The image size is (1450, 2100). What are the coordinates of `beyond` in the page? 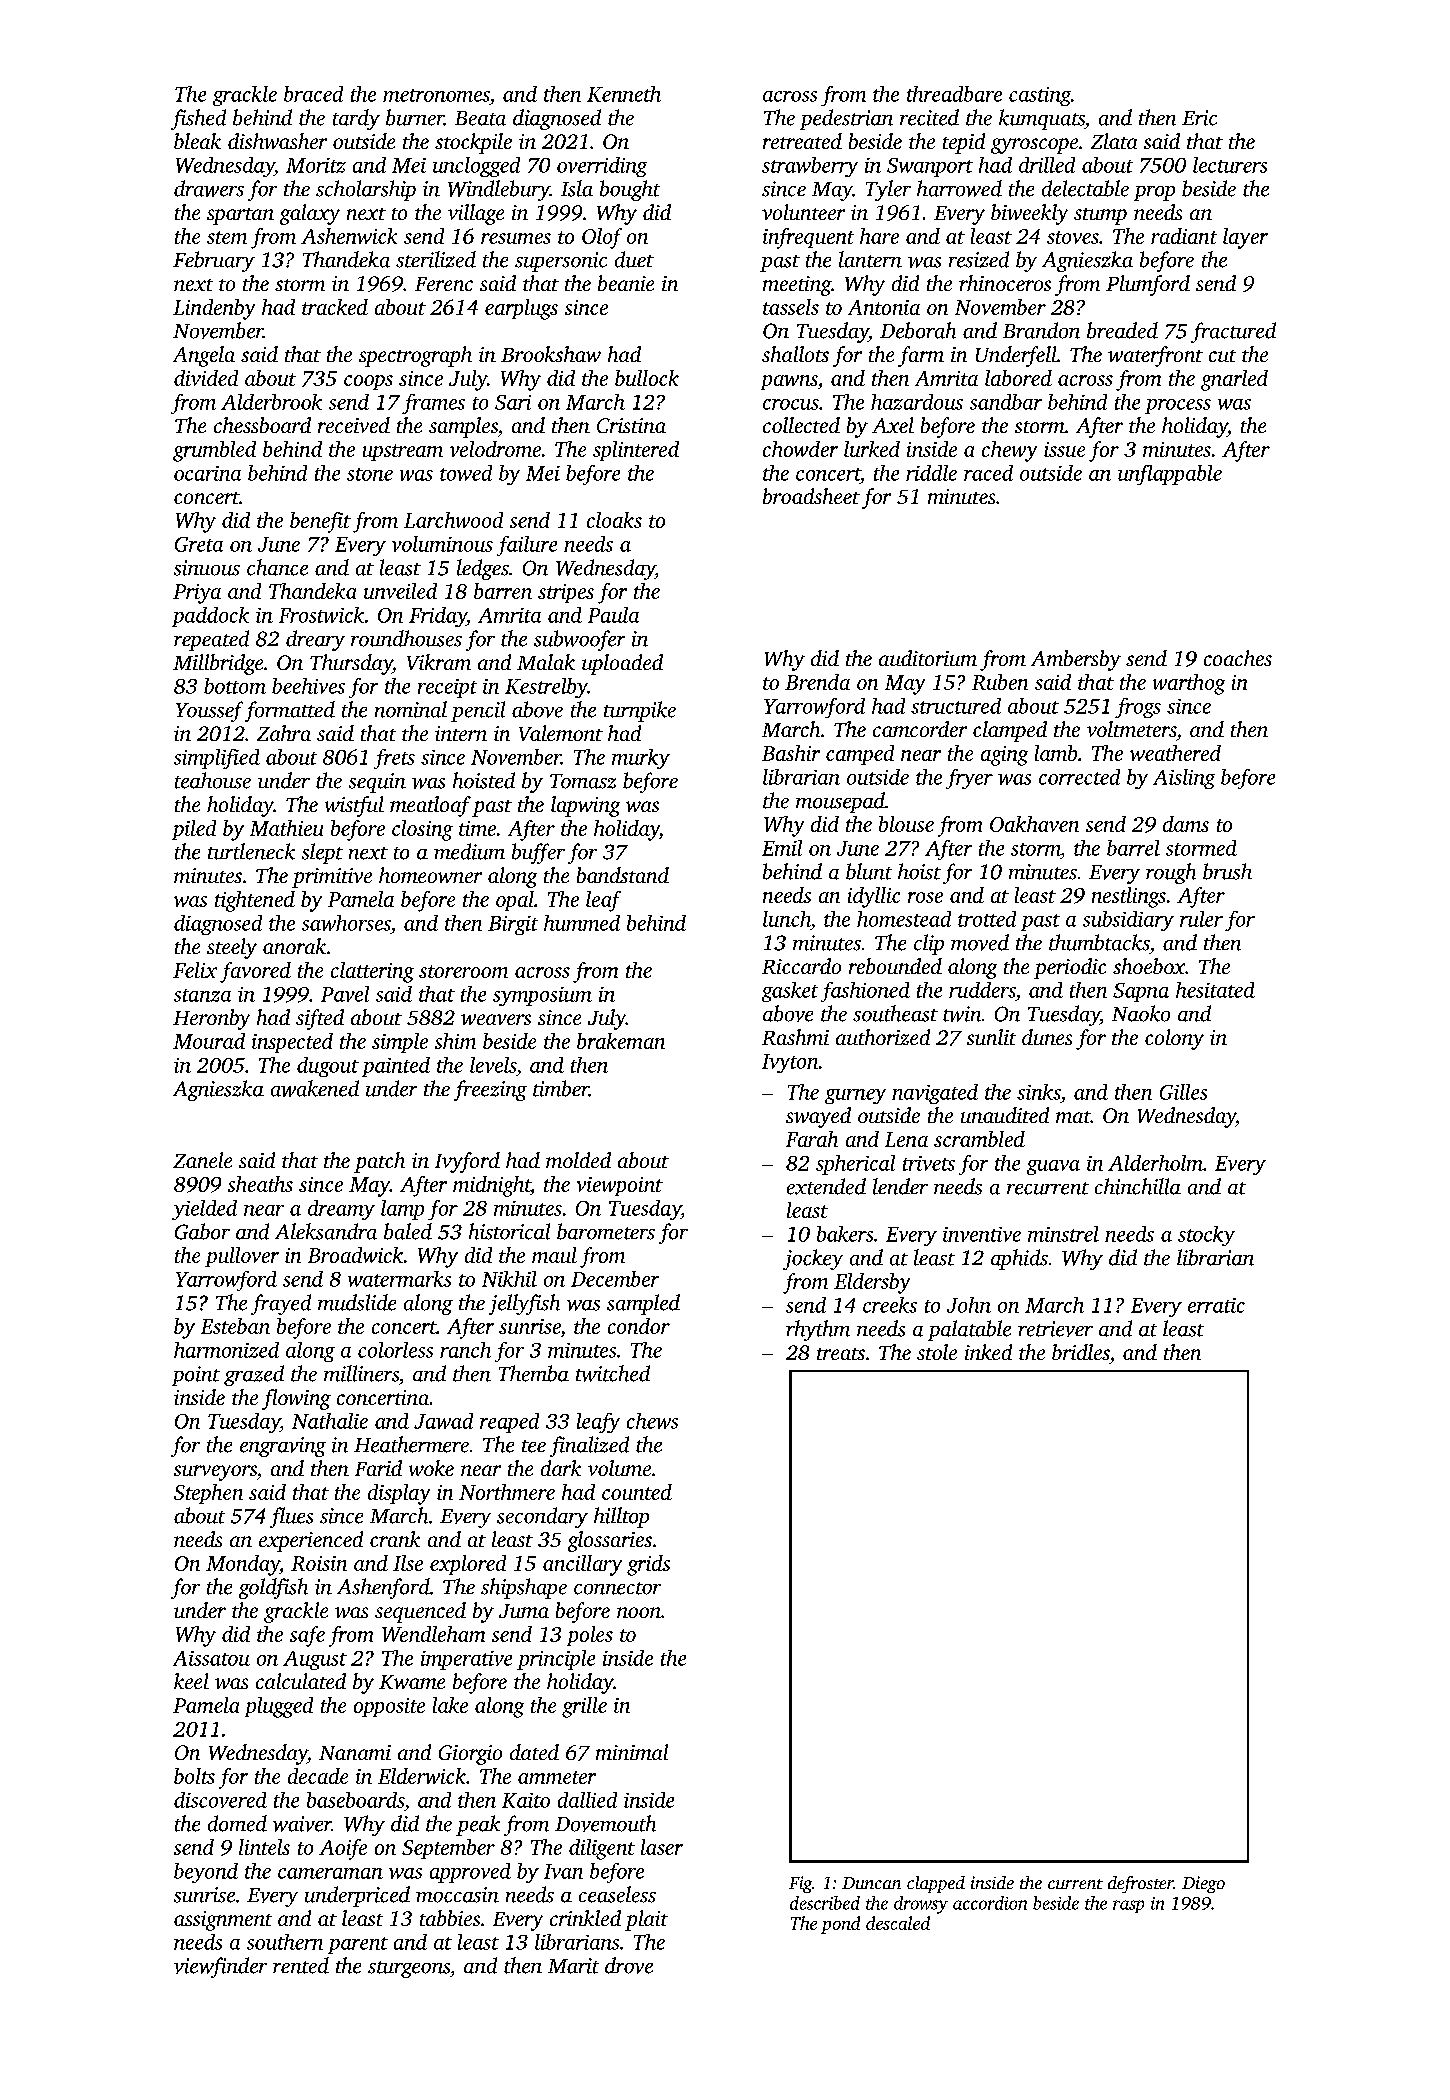 It's located at (206, 1873).
